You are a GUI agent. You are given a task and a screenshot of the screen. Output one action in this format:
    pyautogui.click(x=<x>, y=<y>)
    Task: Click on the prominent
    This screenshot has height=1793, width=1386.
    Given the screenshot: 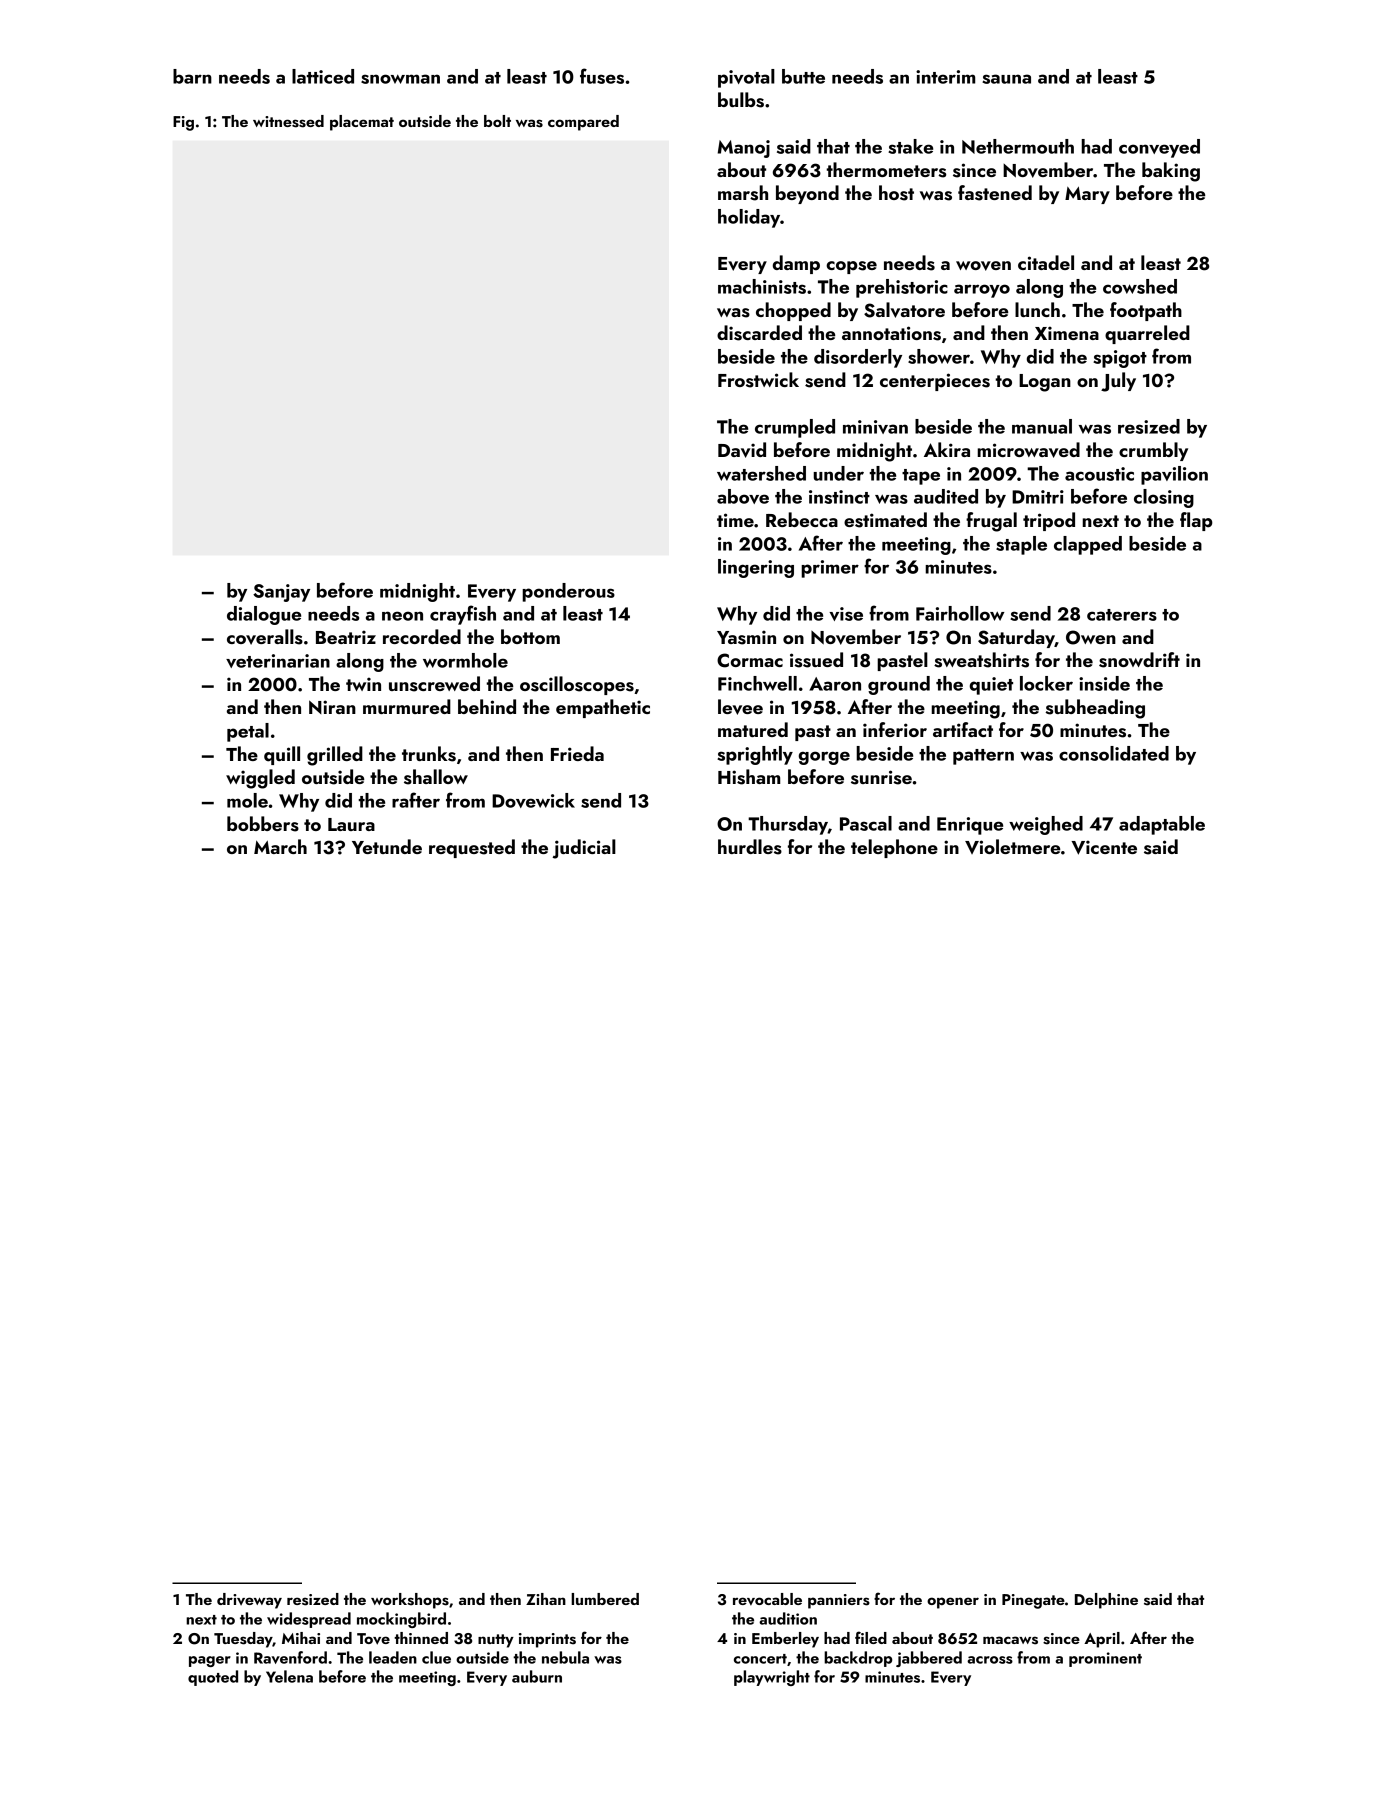 What is the action you would take?
    pyautogui.click(x=1105, y=1659)
